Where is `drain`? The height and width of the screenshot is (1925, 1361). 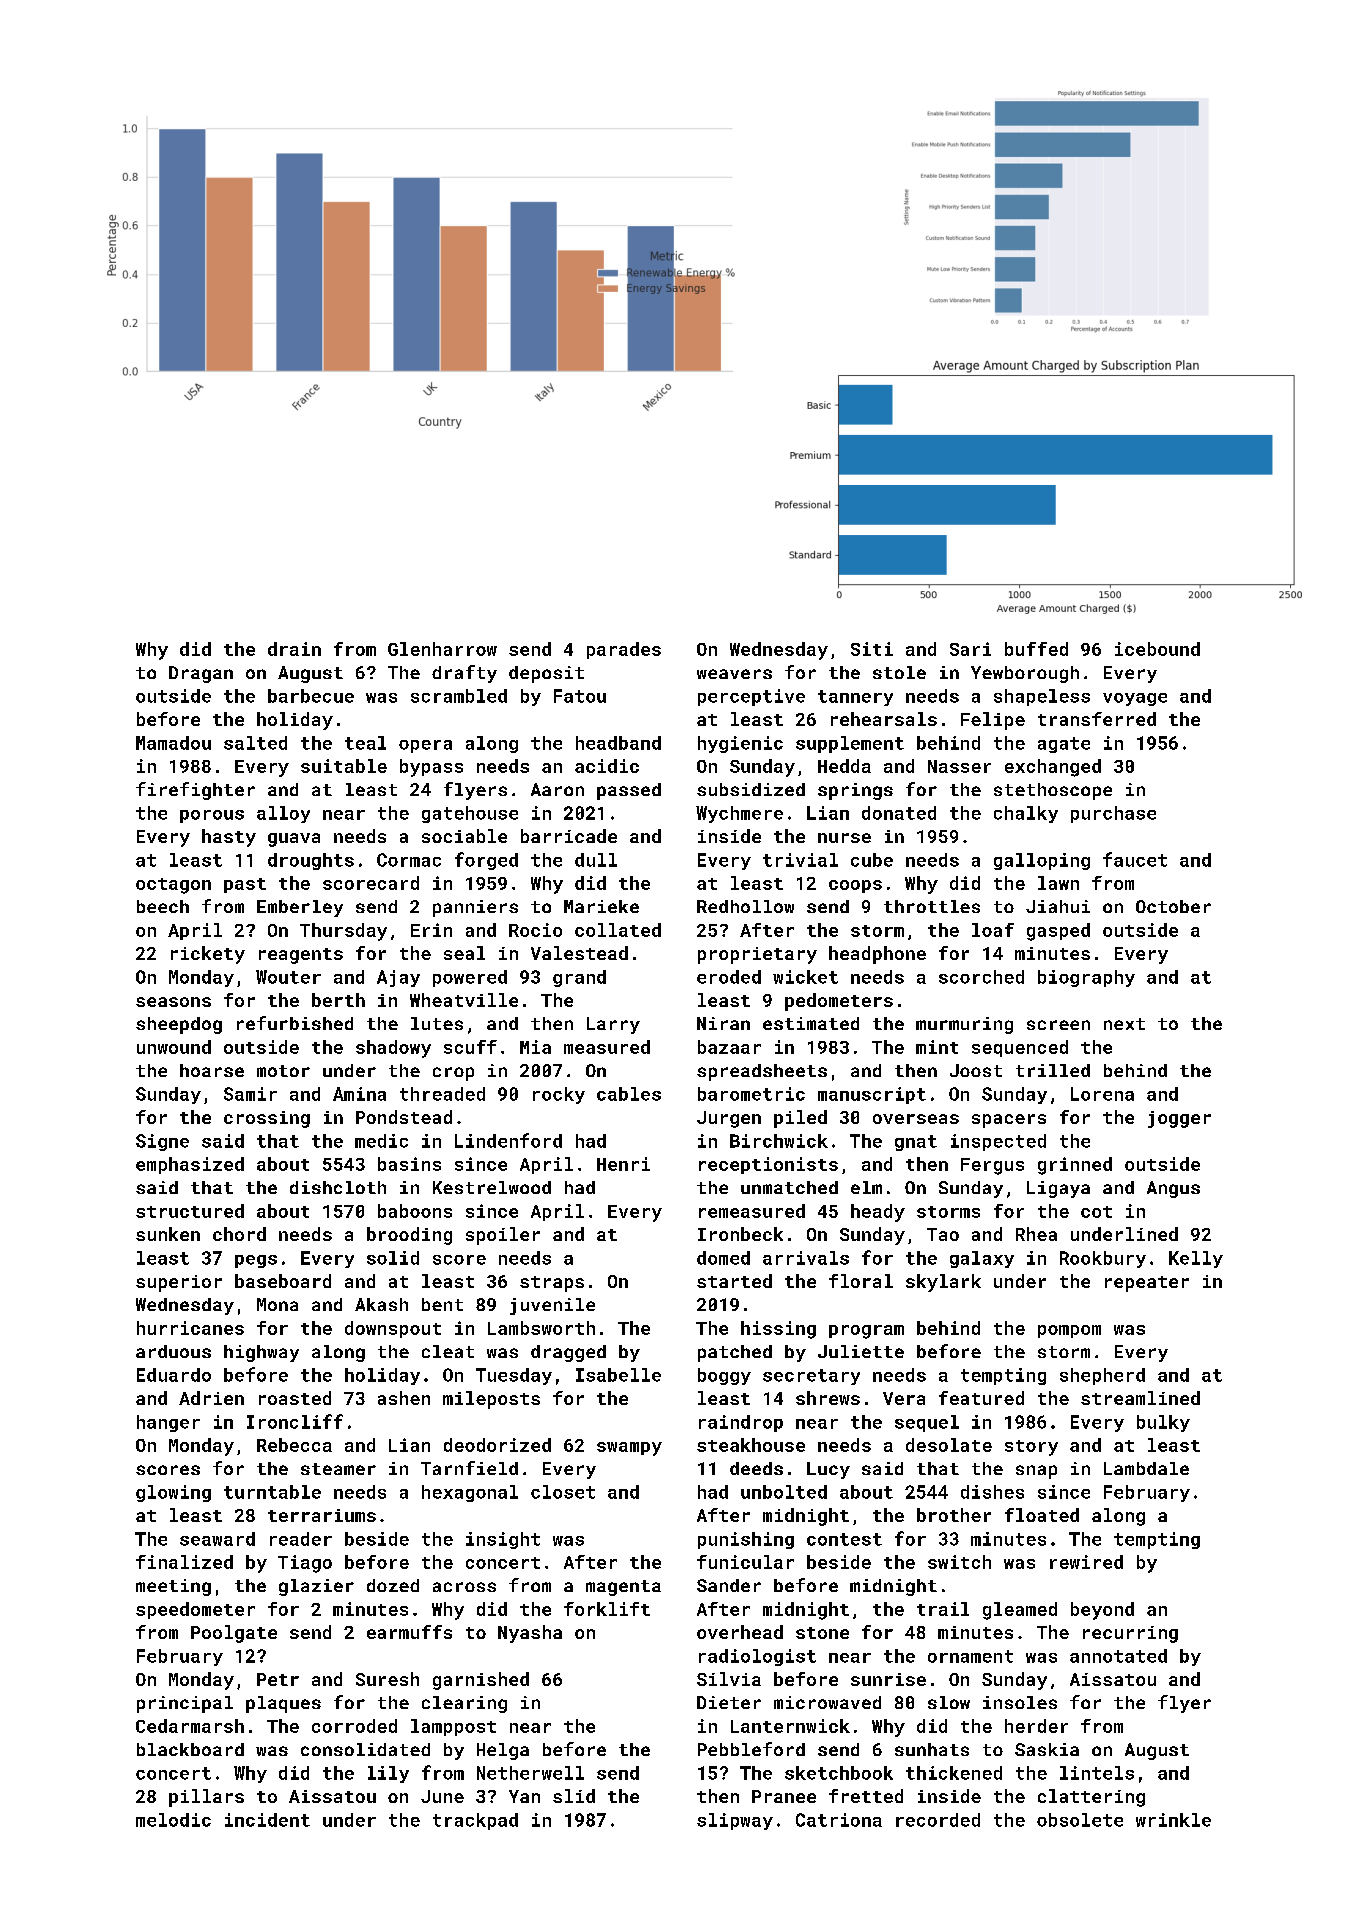 drain is located at coordinates (294, 649).
